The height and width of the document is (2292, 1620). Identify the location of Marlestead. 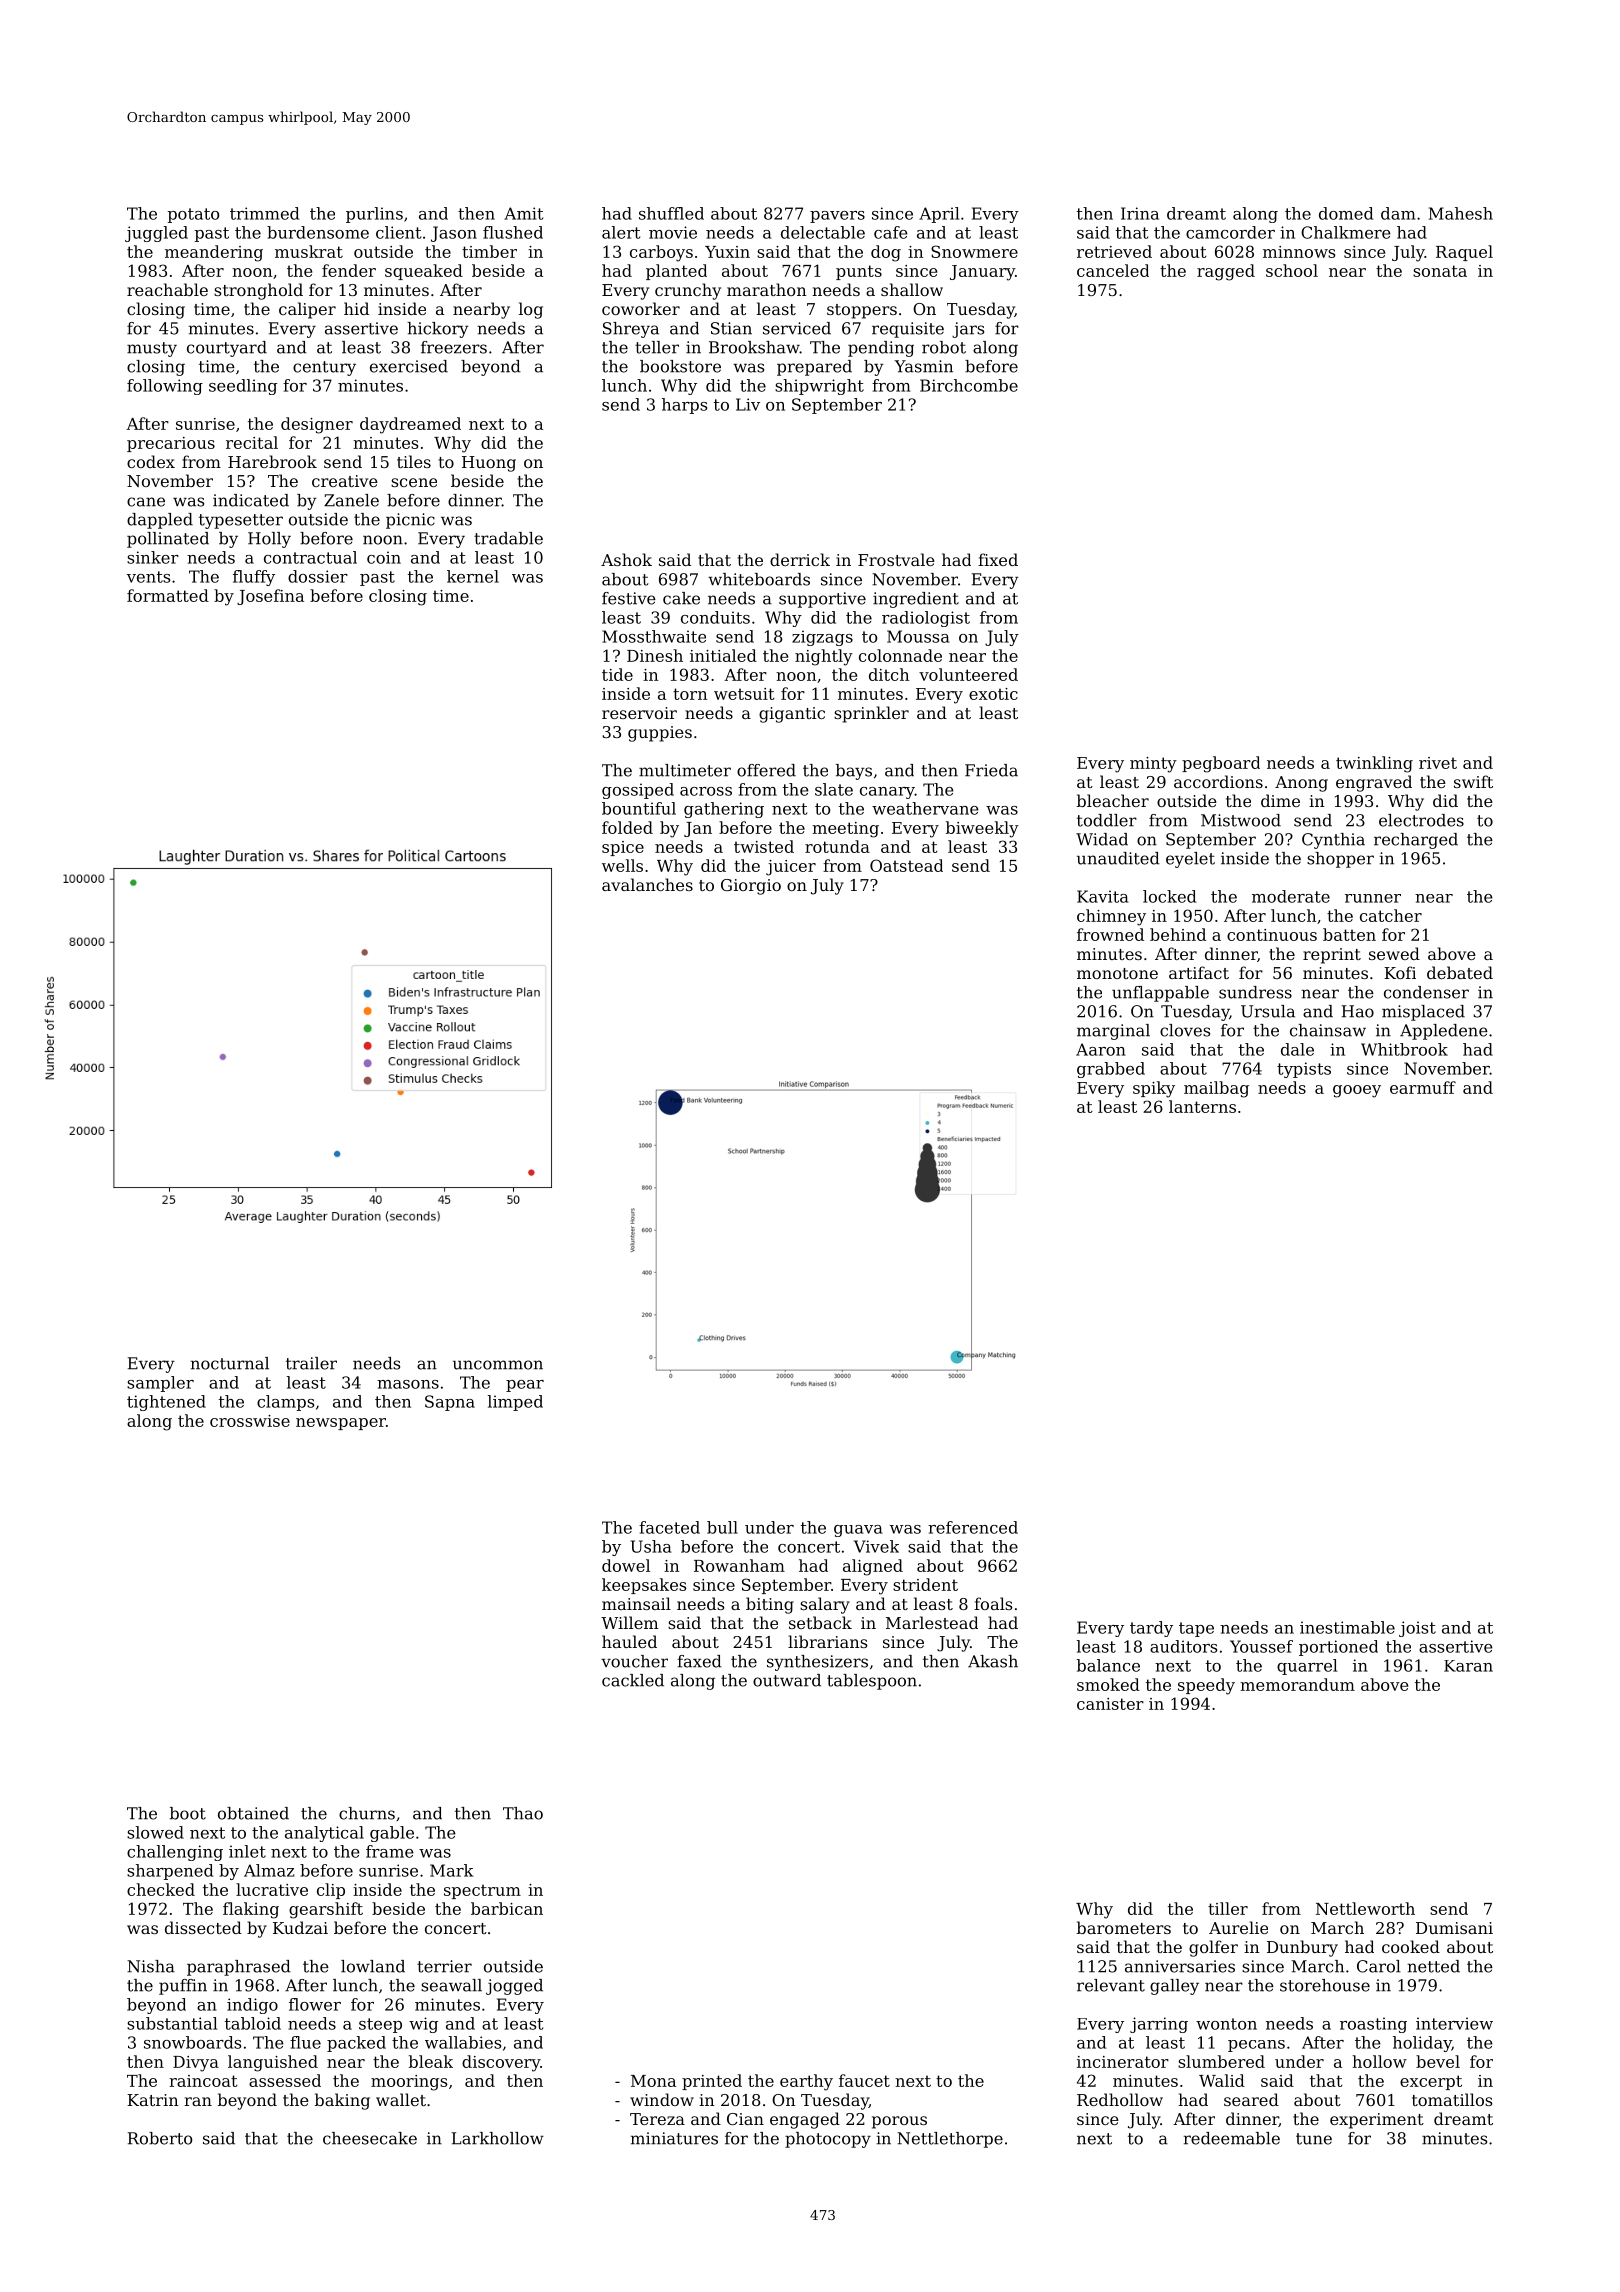
(932, 1622).
